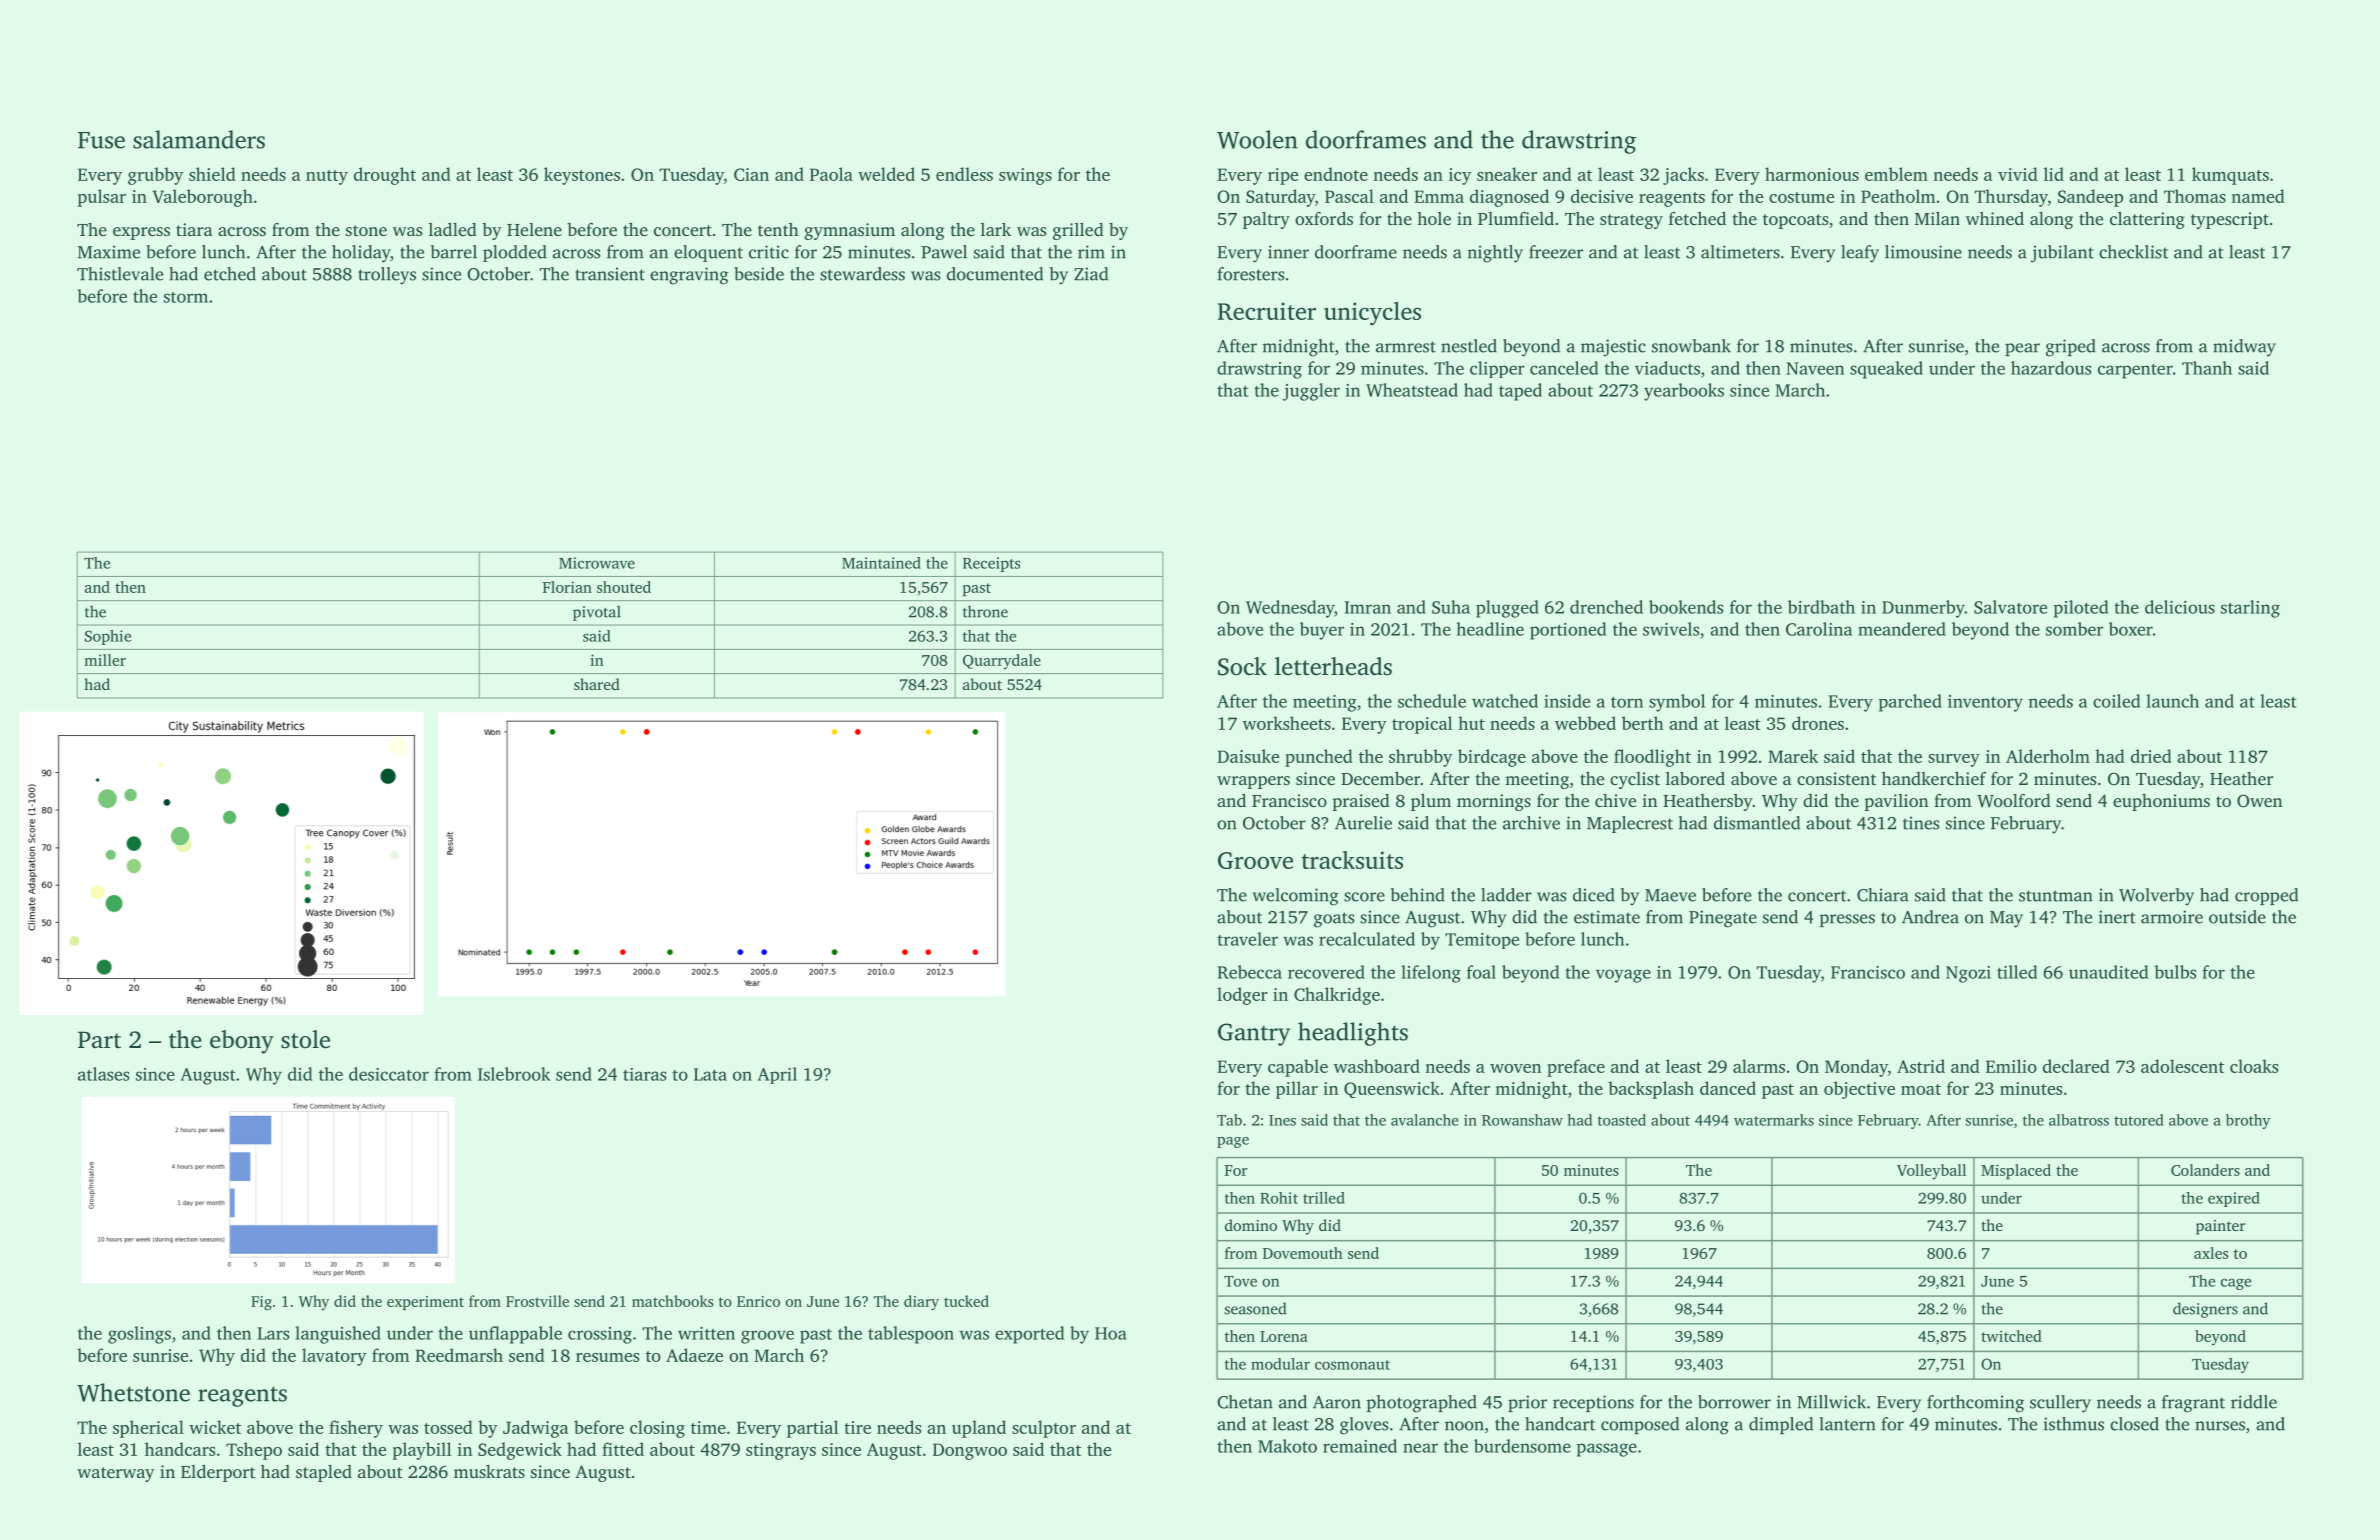 The width and height of the page is (2380, 1540). What do you see at coordinates (964, 174) in the page?
I see `endless` at bounding box center [964, 174].
